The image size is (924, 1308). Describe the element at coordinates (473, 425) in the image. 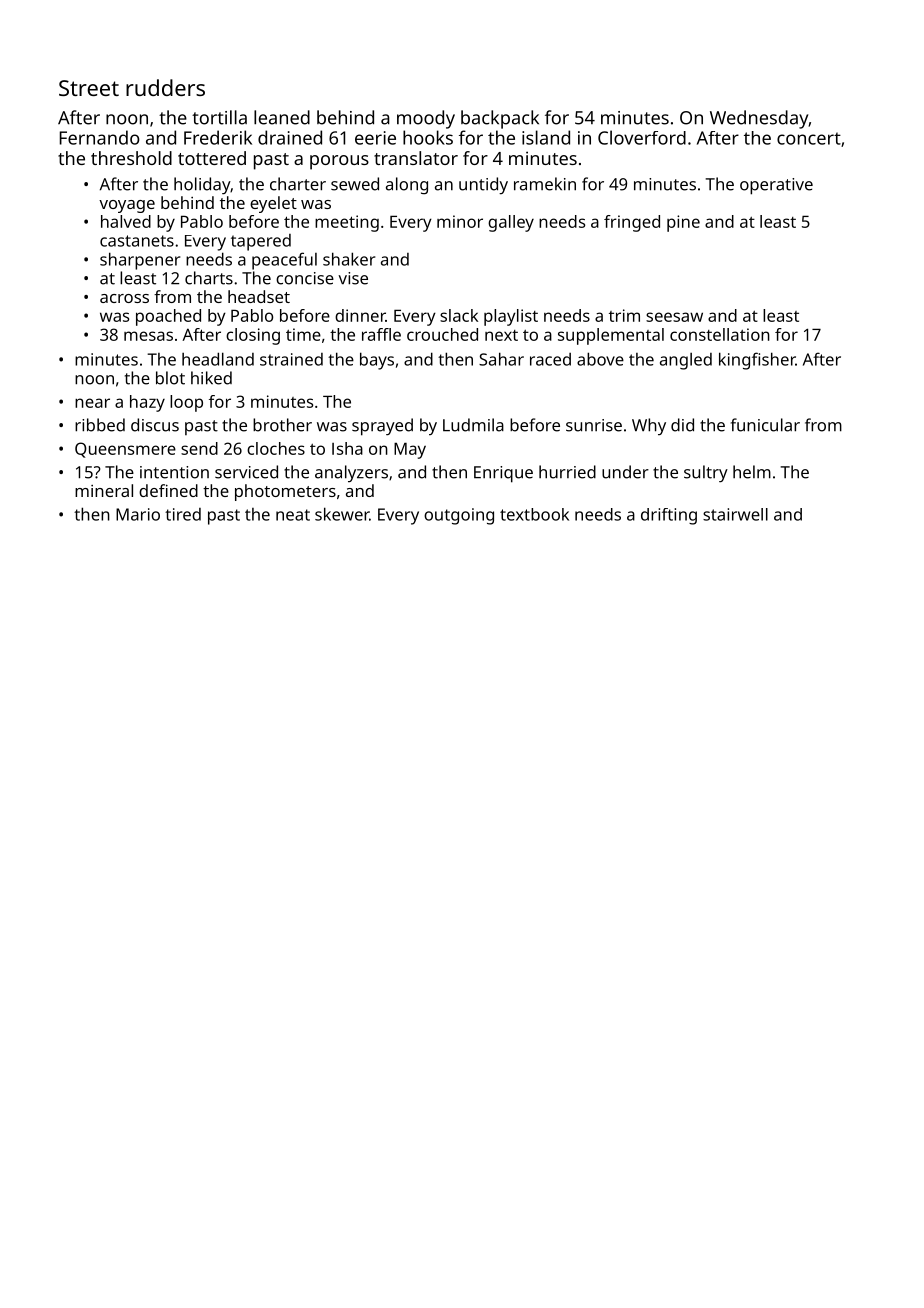

I see `Ludmila` at that location.
